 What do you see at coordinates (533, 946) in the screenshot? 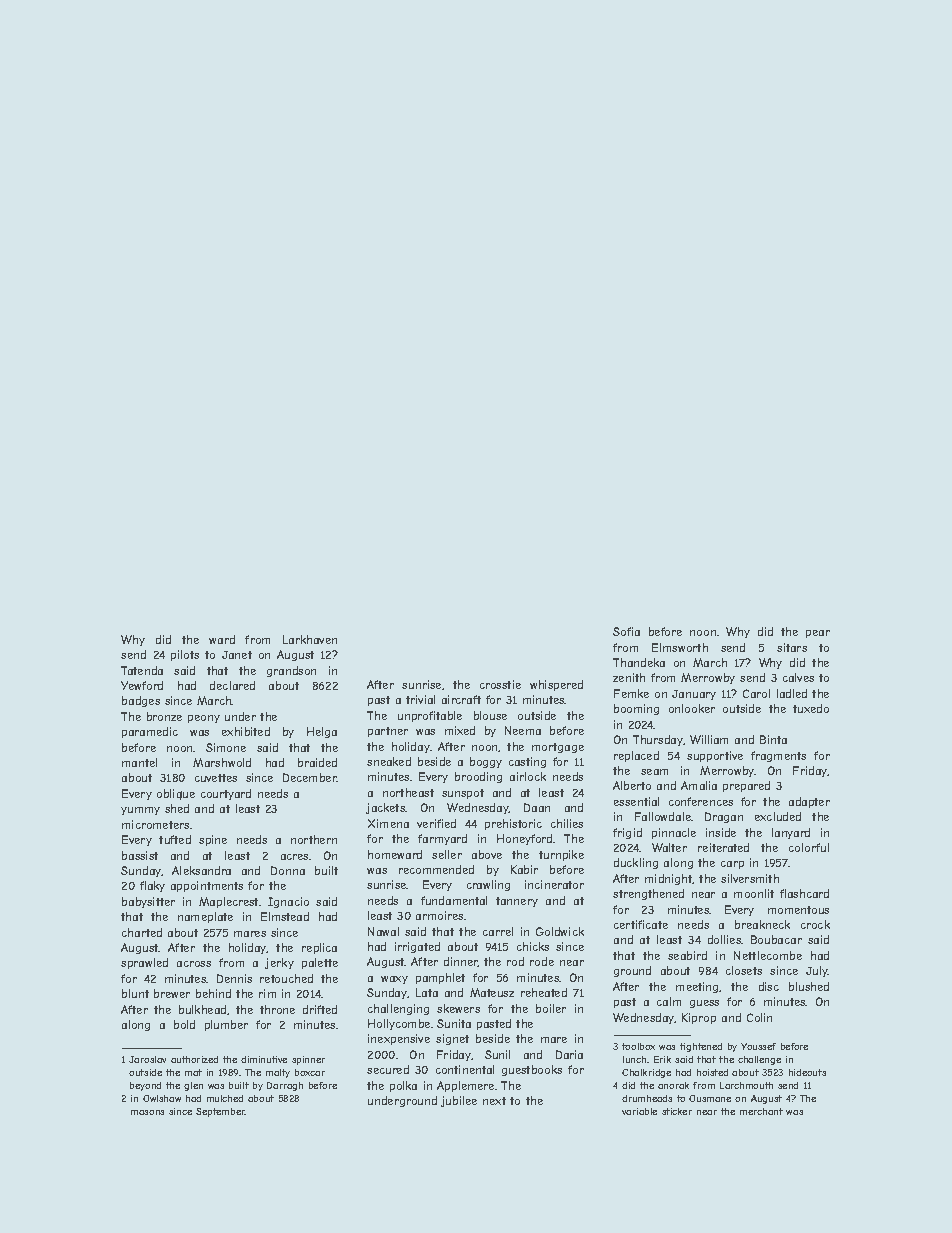
I see `chicks` at bounding box center [533, 946].
